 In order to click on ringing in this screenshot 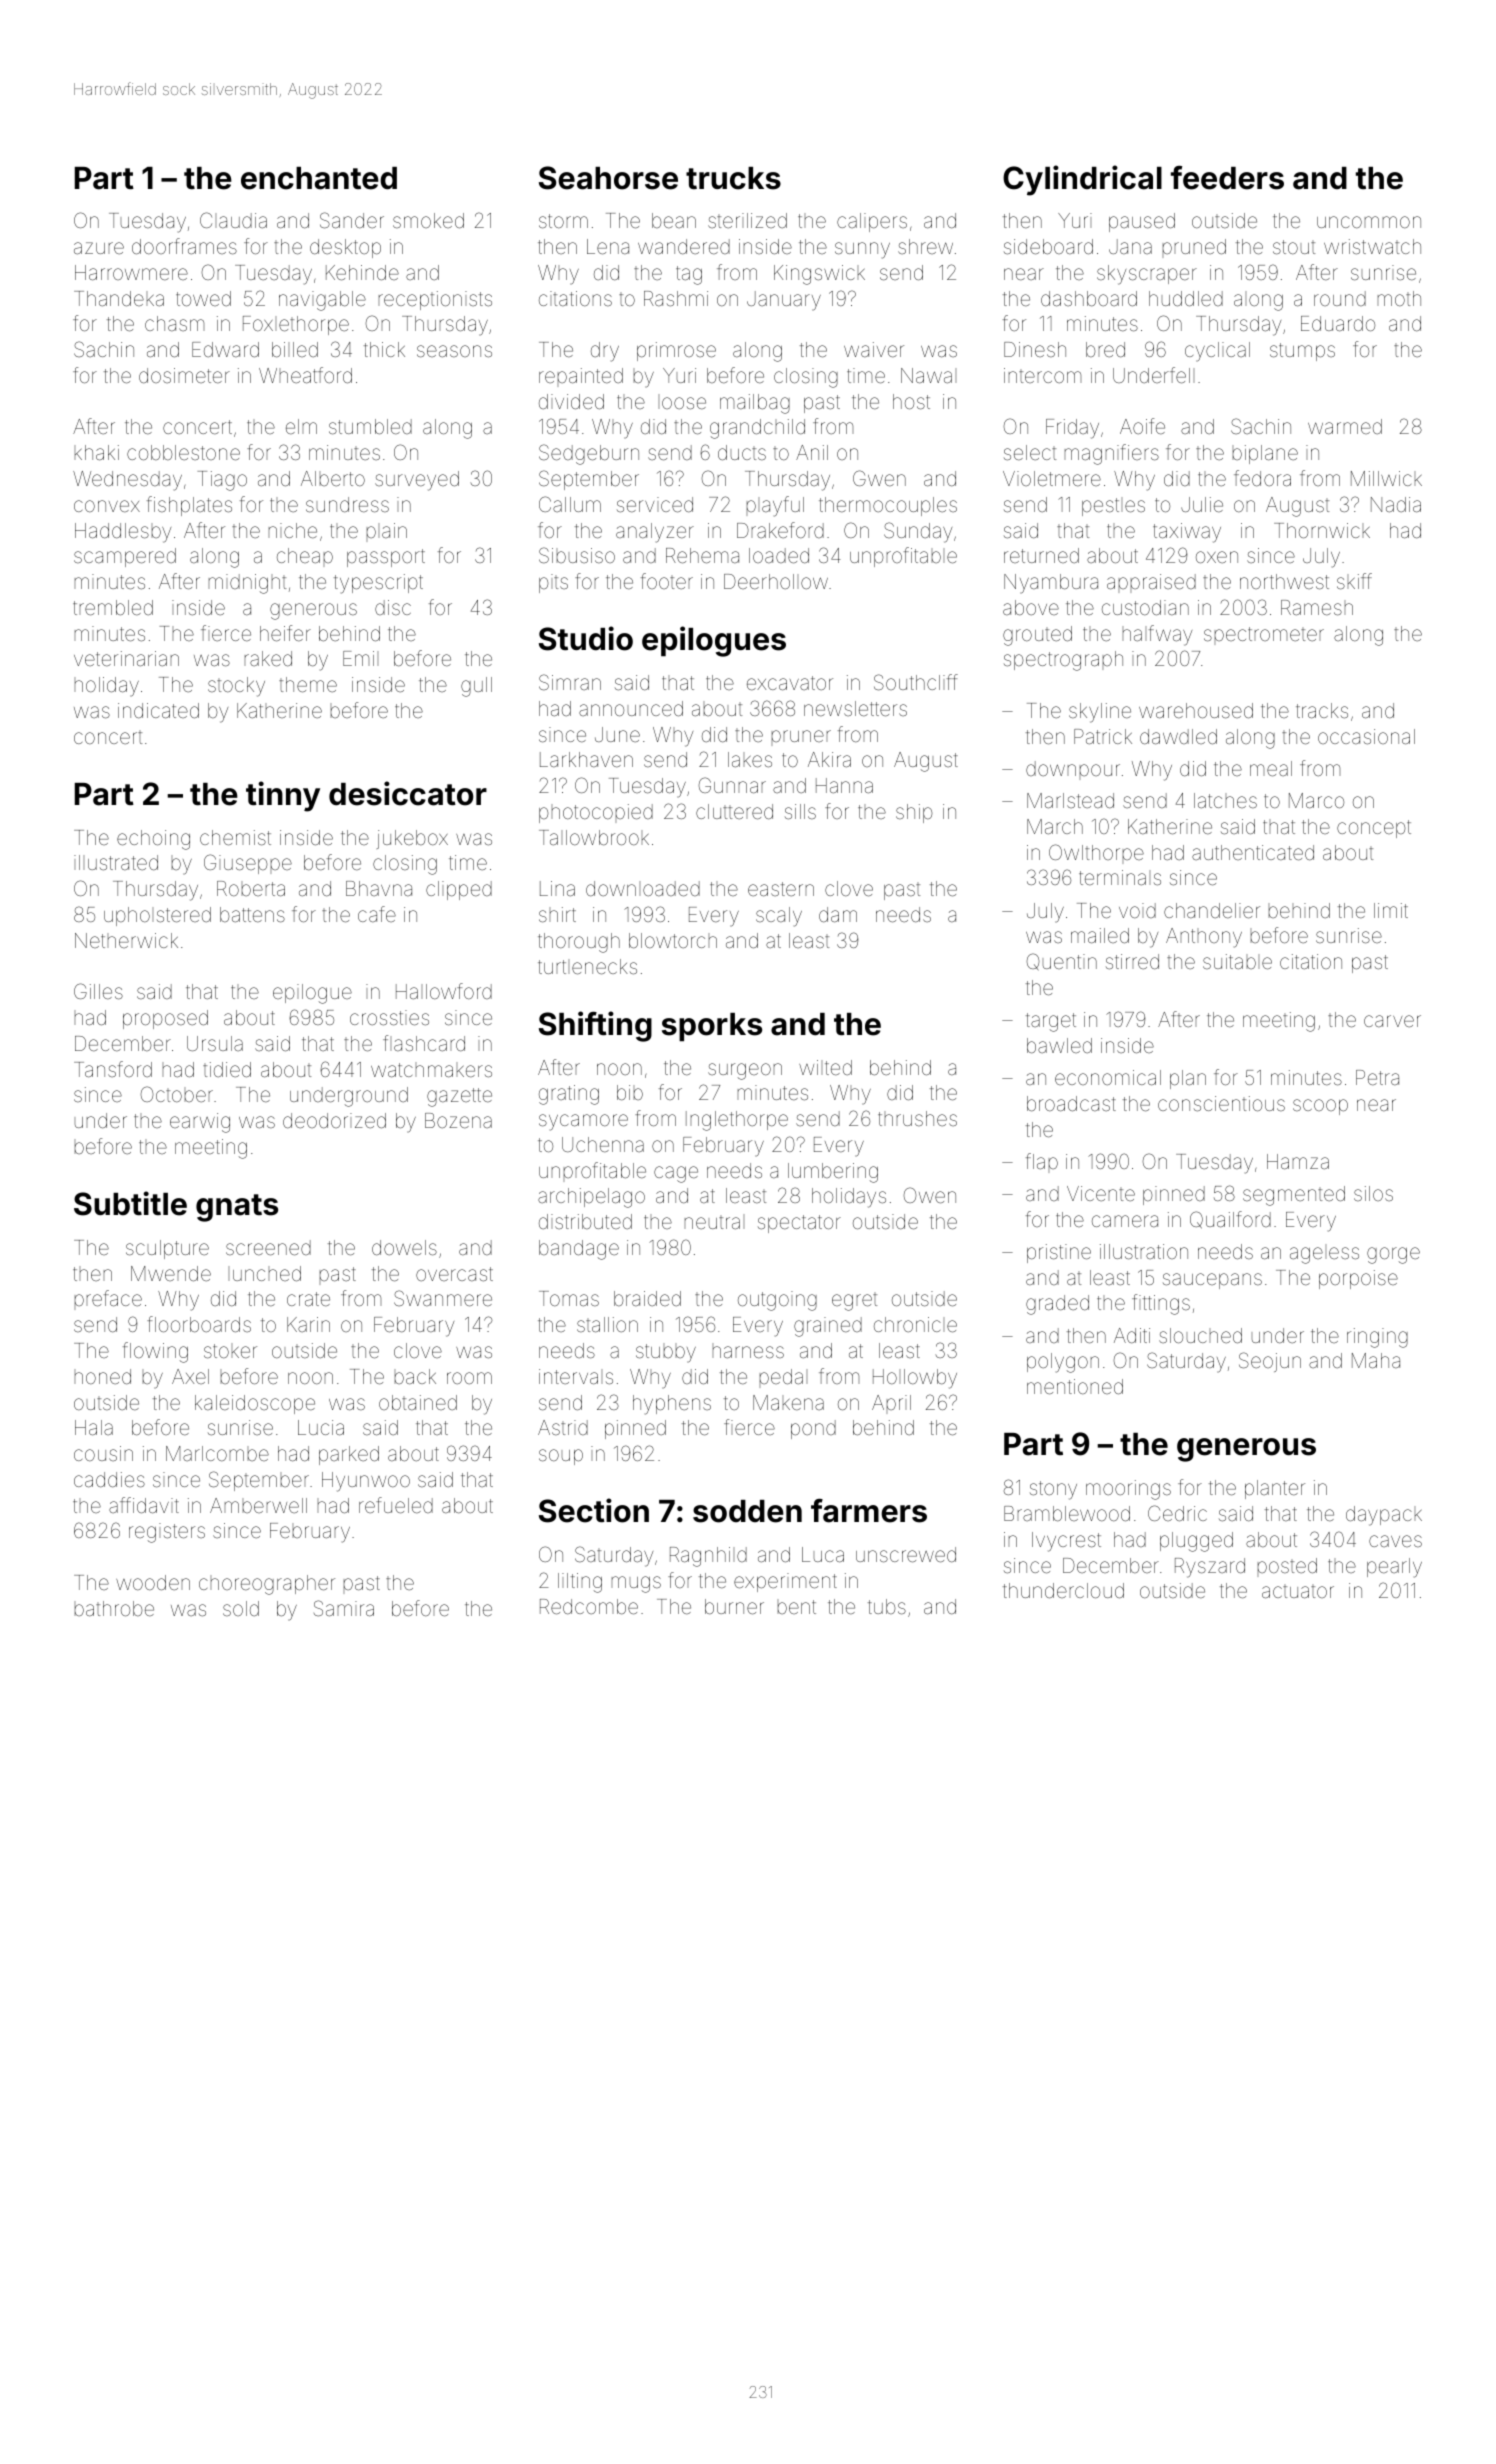, I will do `click(1377, 1338)`.
